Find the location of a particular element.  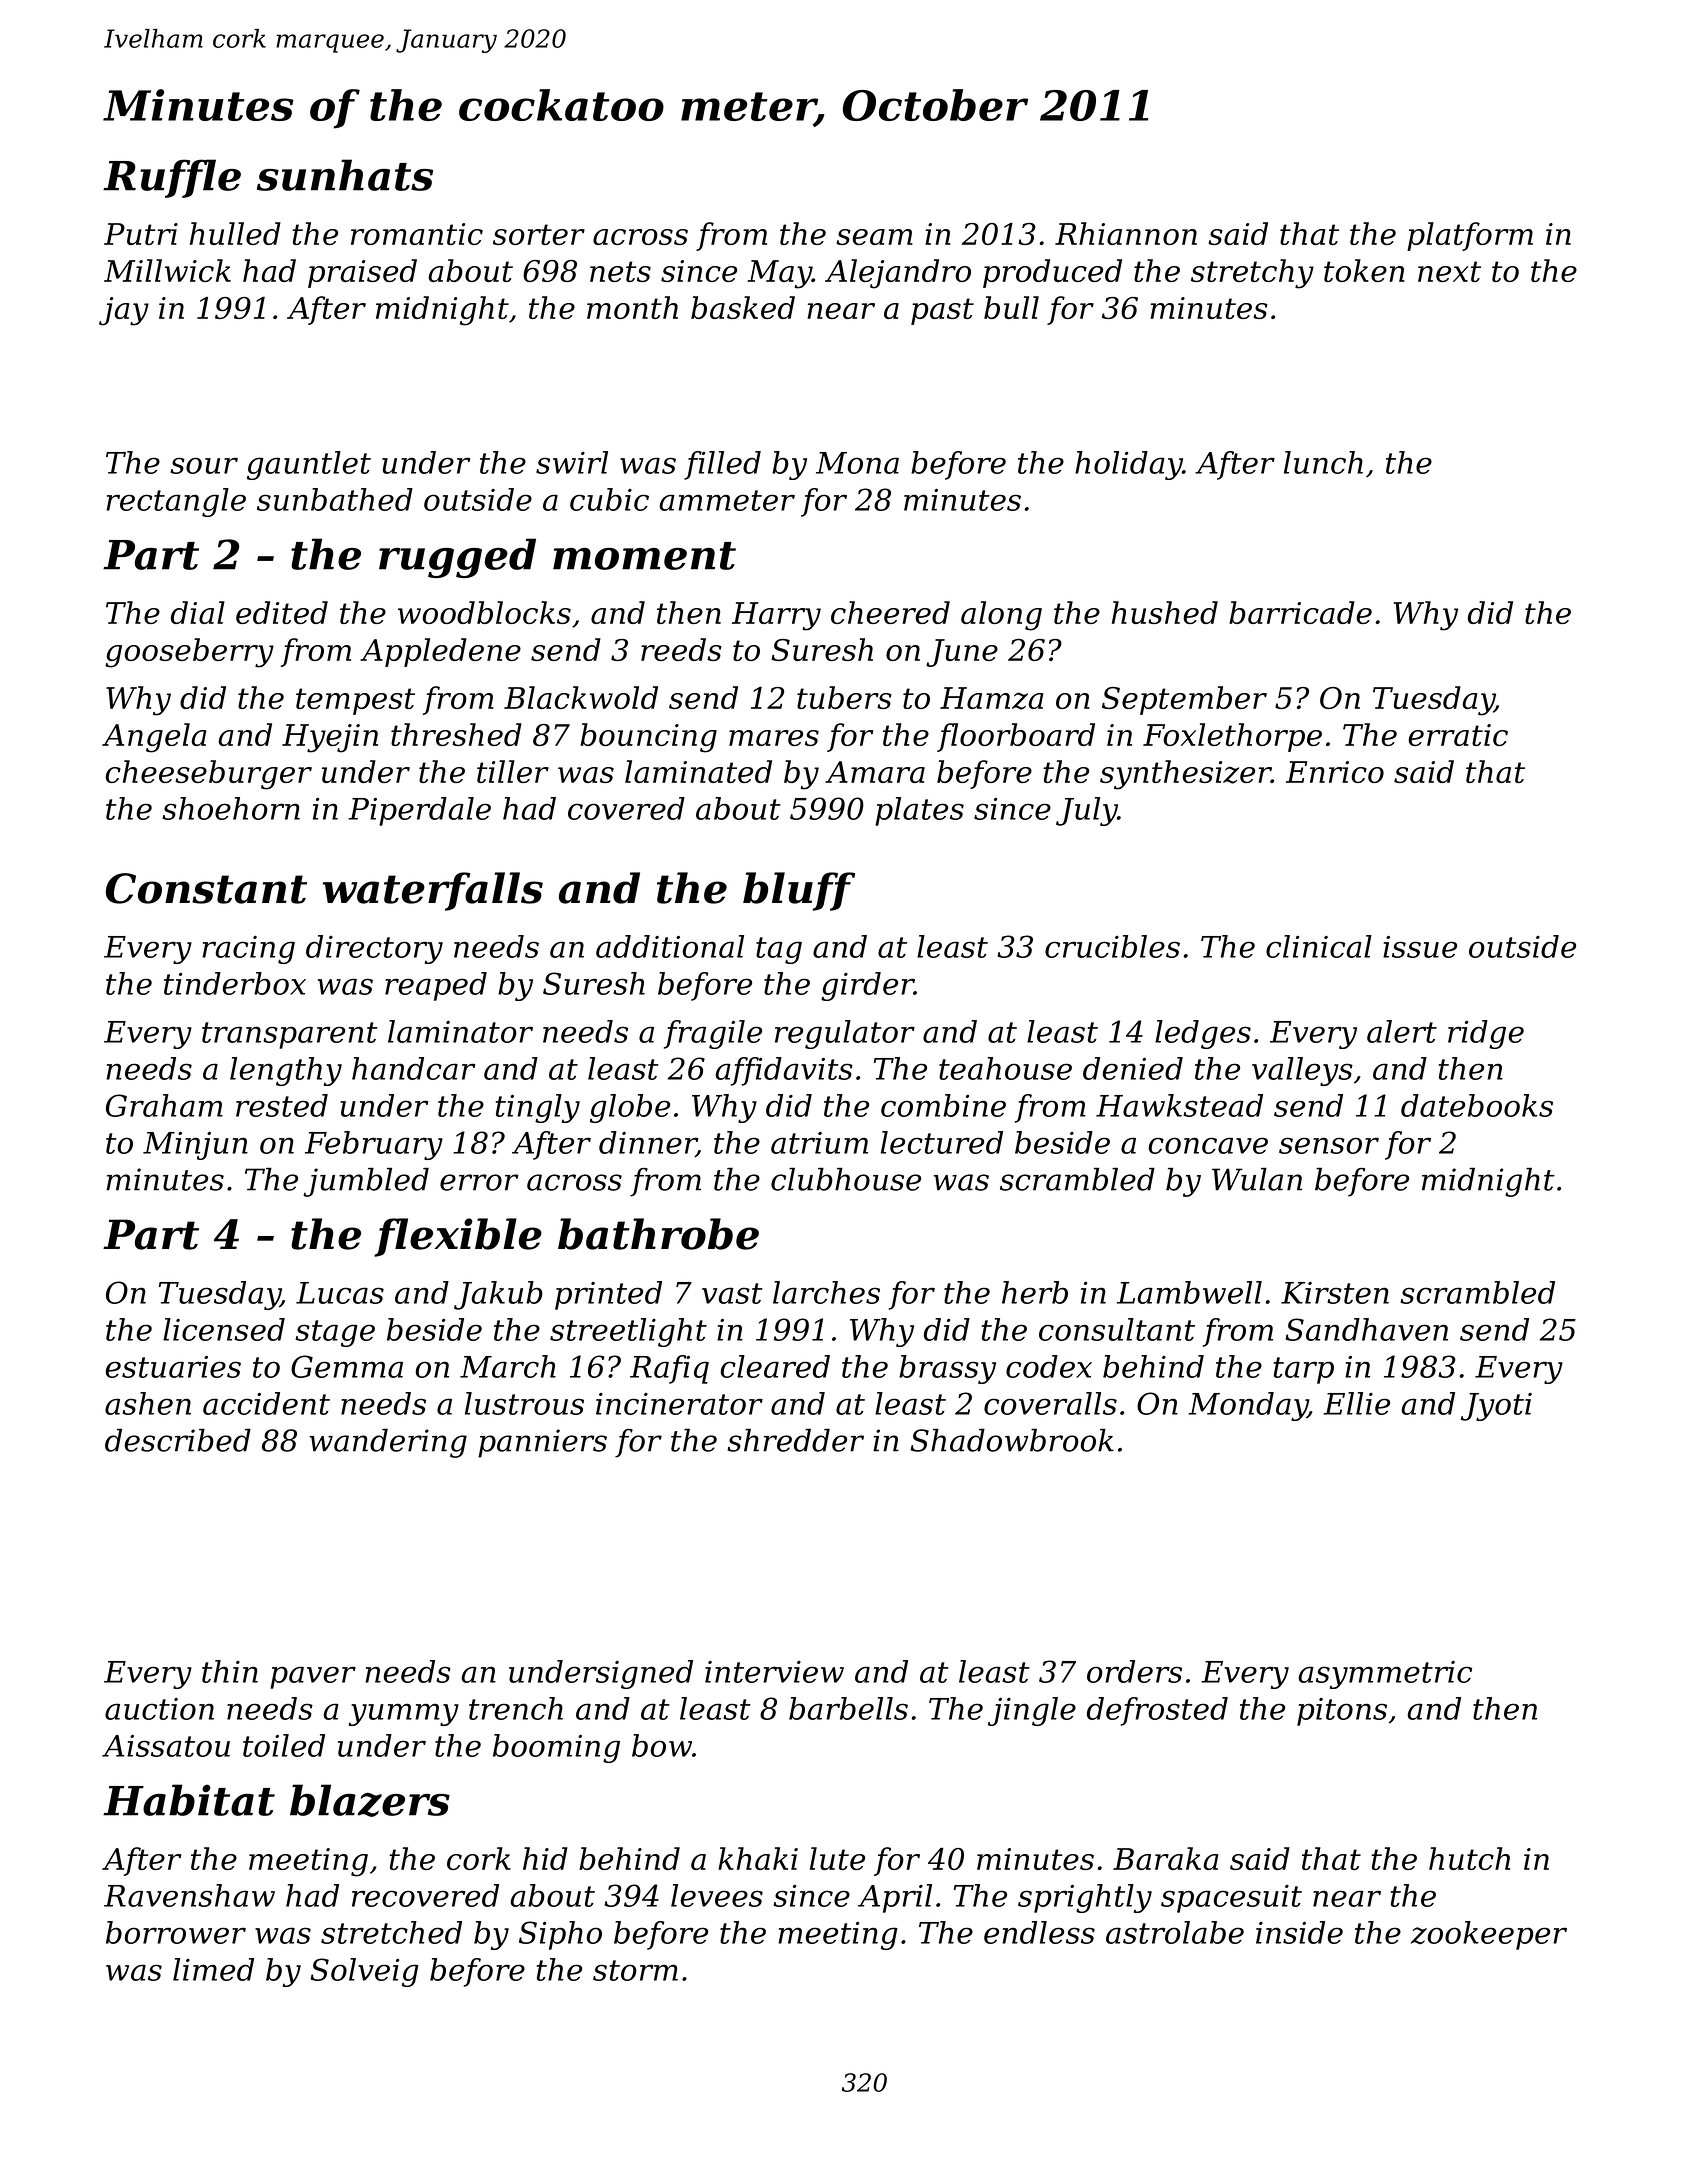

hulled is located at coordinates (235, 233).
